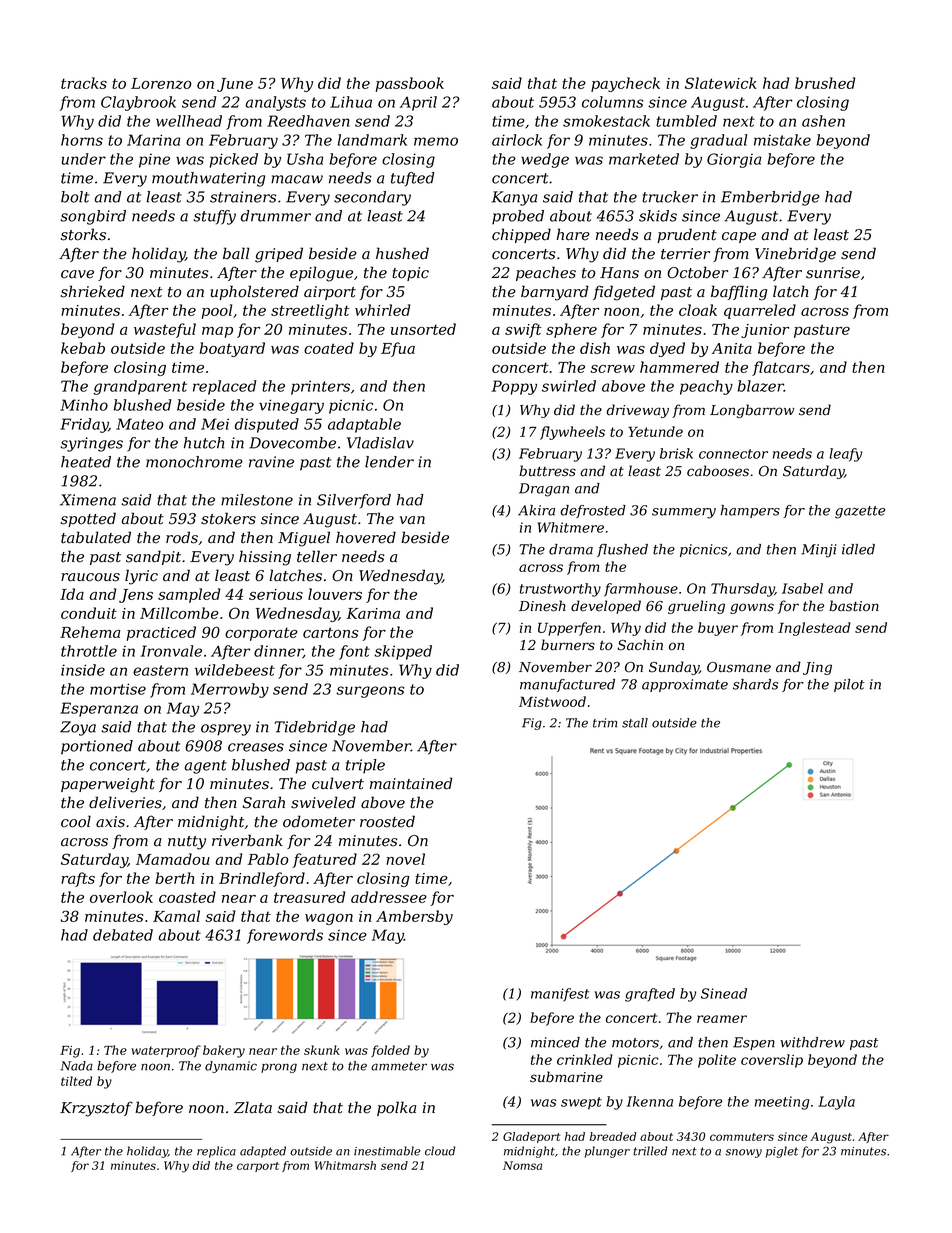  Describe the element at coordinates (123, 935) in the screenshot. I see `debated` at that location.
